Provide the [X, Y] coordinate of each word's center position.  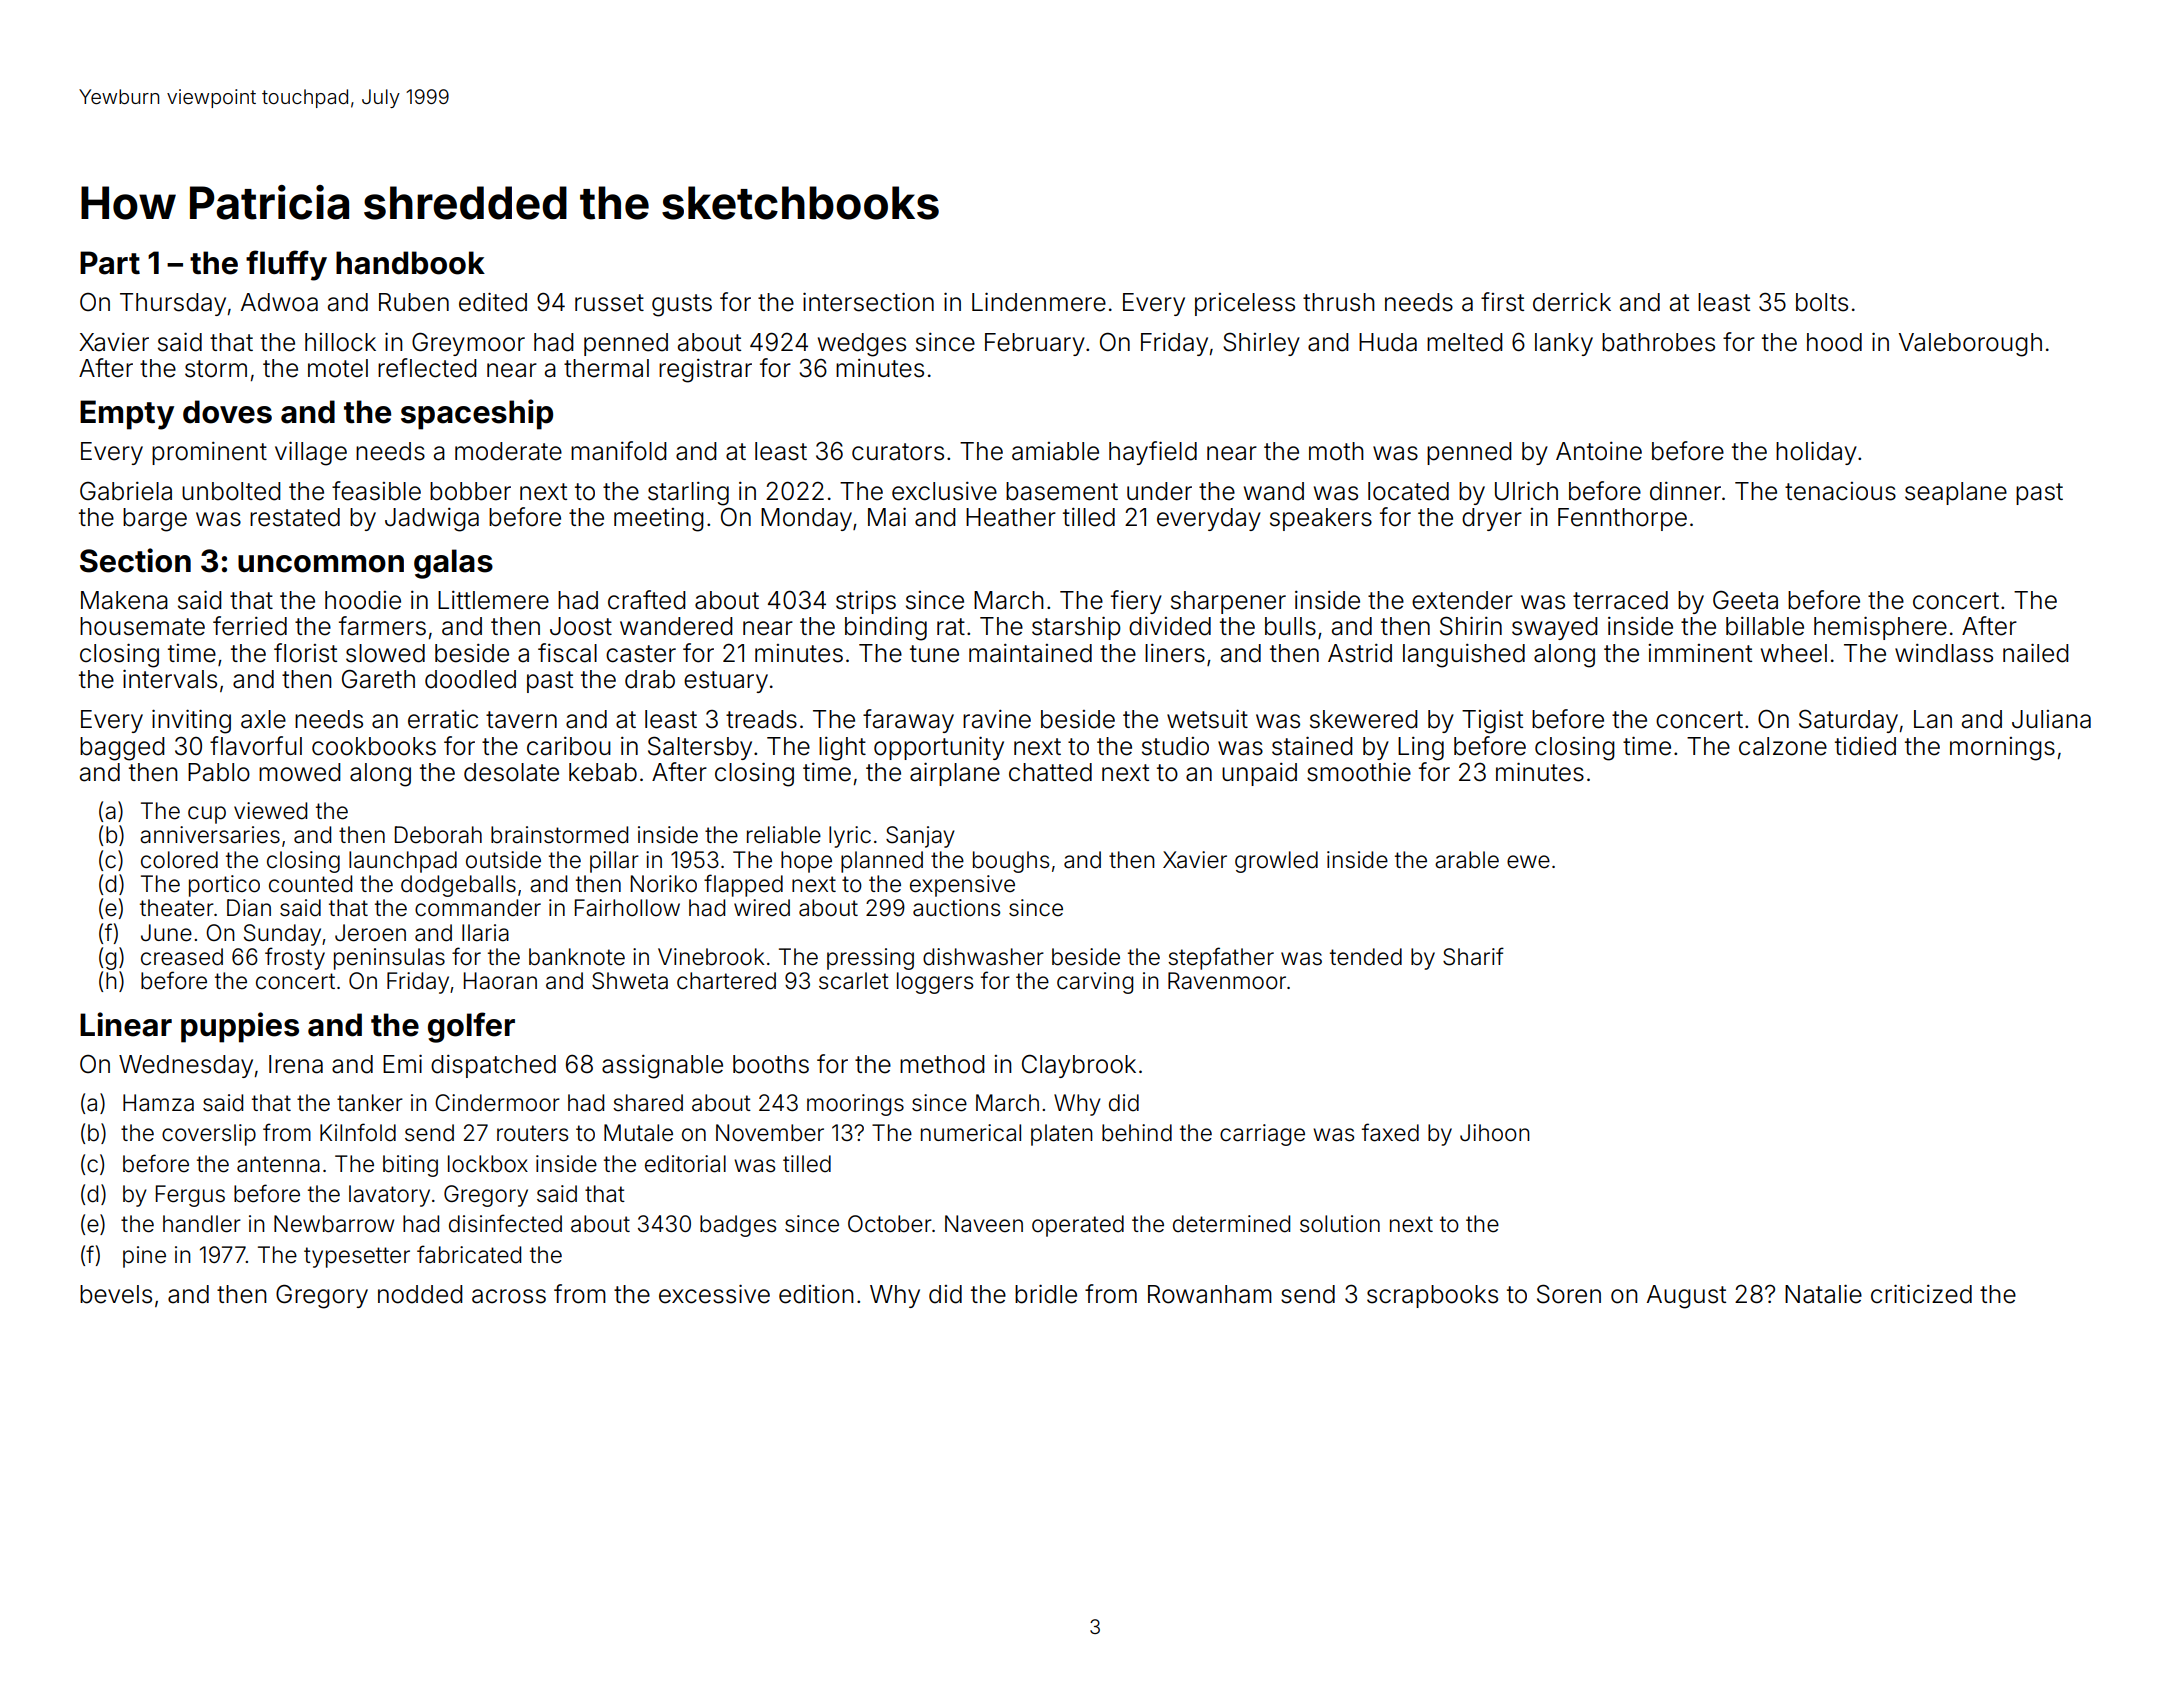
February [1035, 344]
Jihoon [1495, 1133]
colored [179, 860]
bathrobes [1658, 342]
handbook [410, 263]
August [1686, 1297]
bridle [1046, 1294]
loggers [935, 983]
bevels [116, 1294]
